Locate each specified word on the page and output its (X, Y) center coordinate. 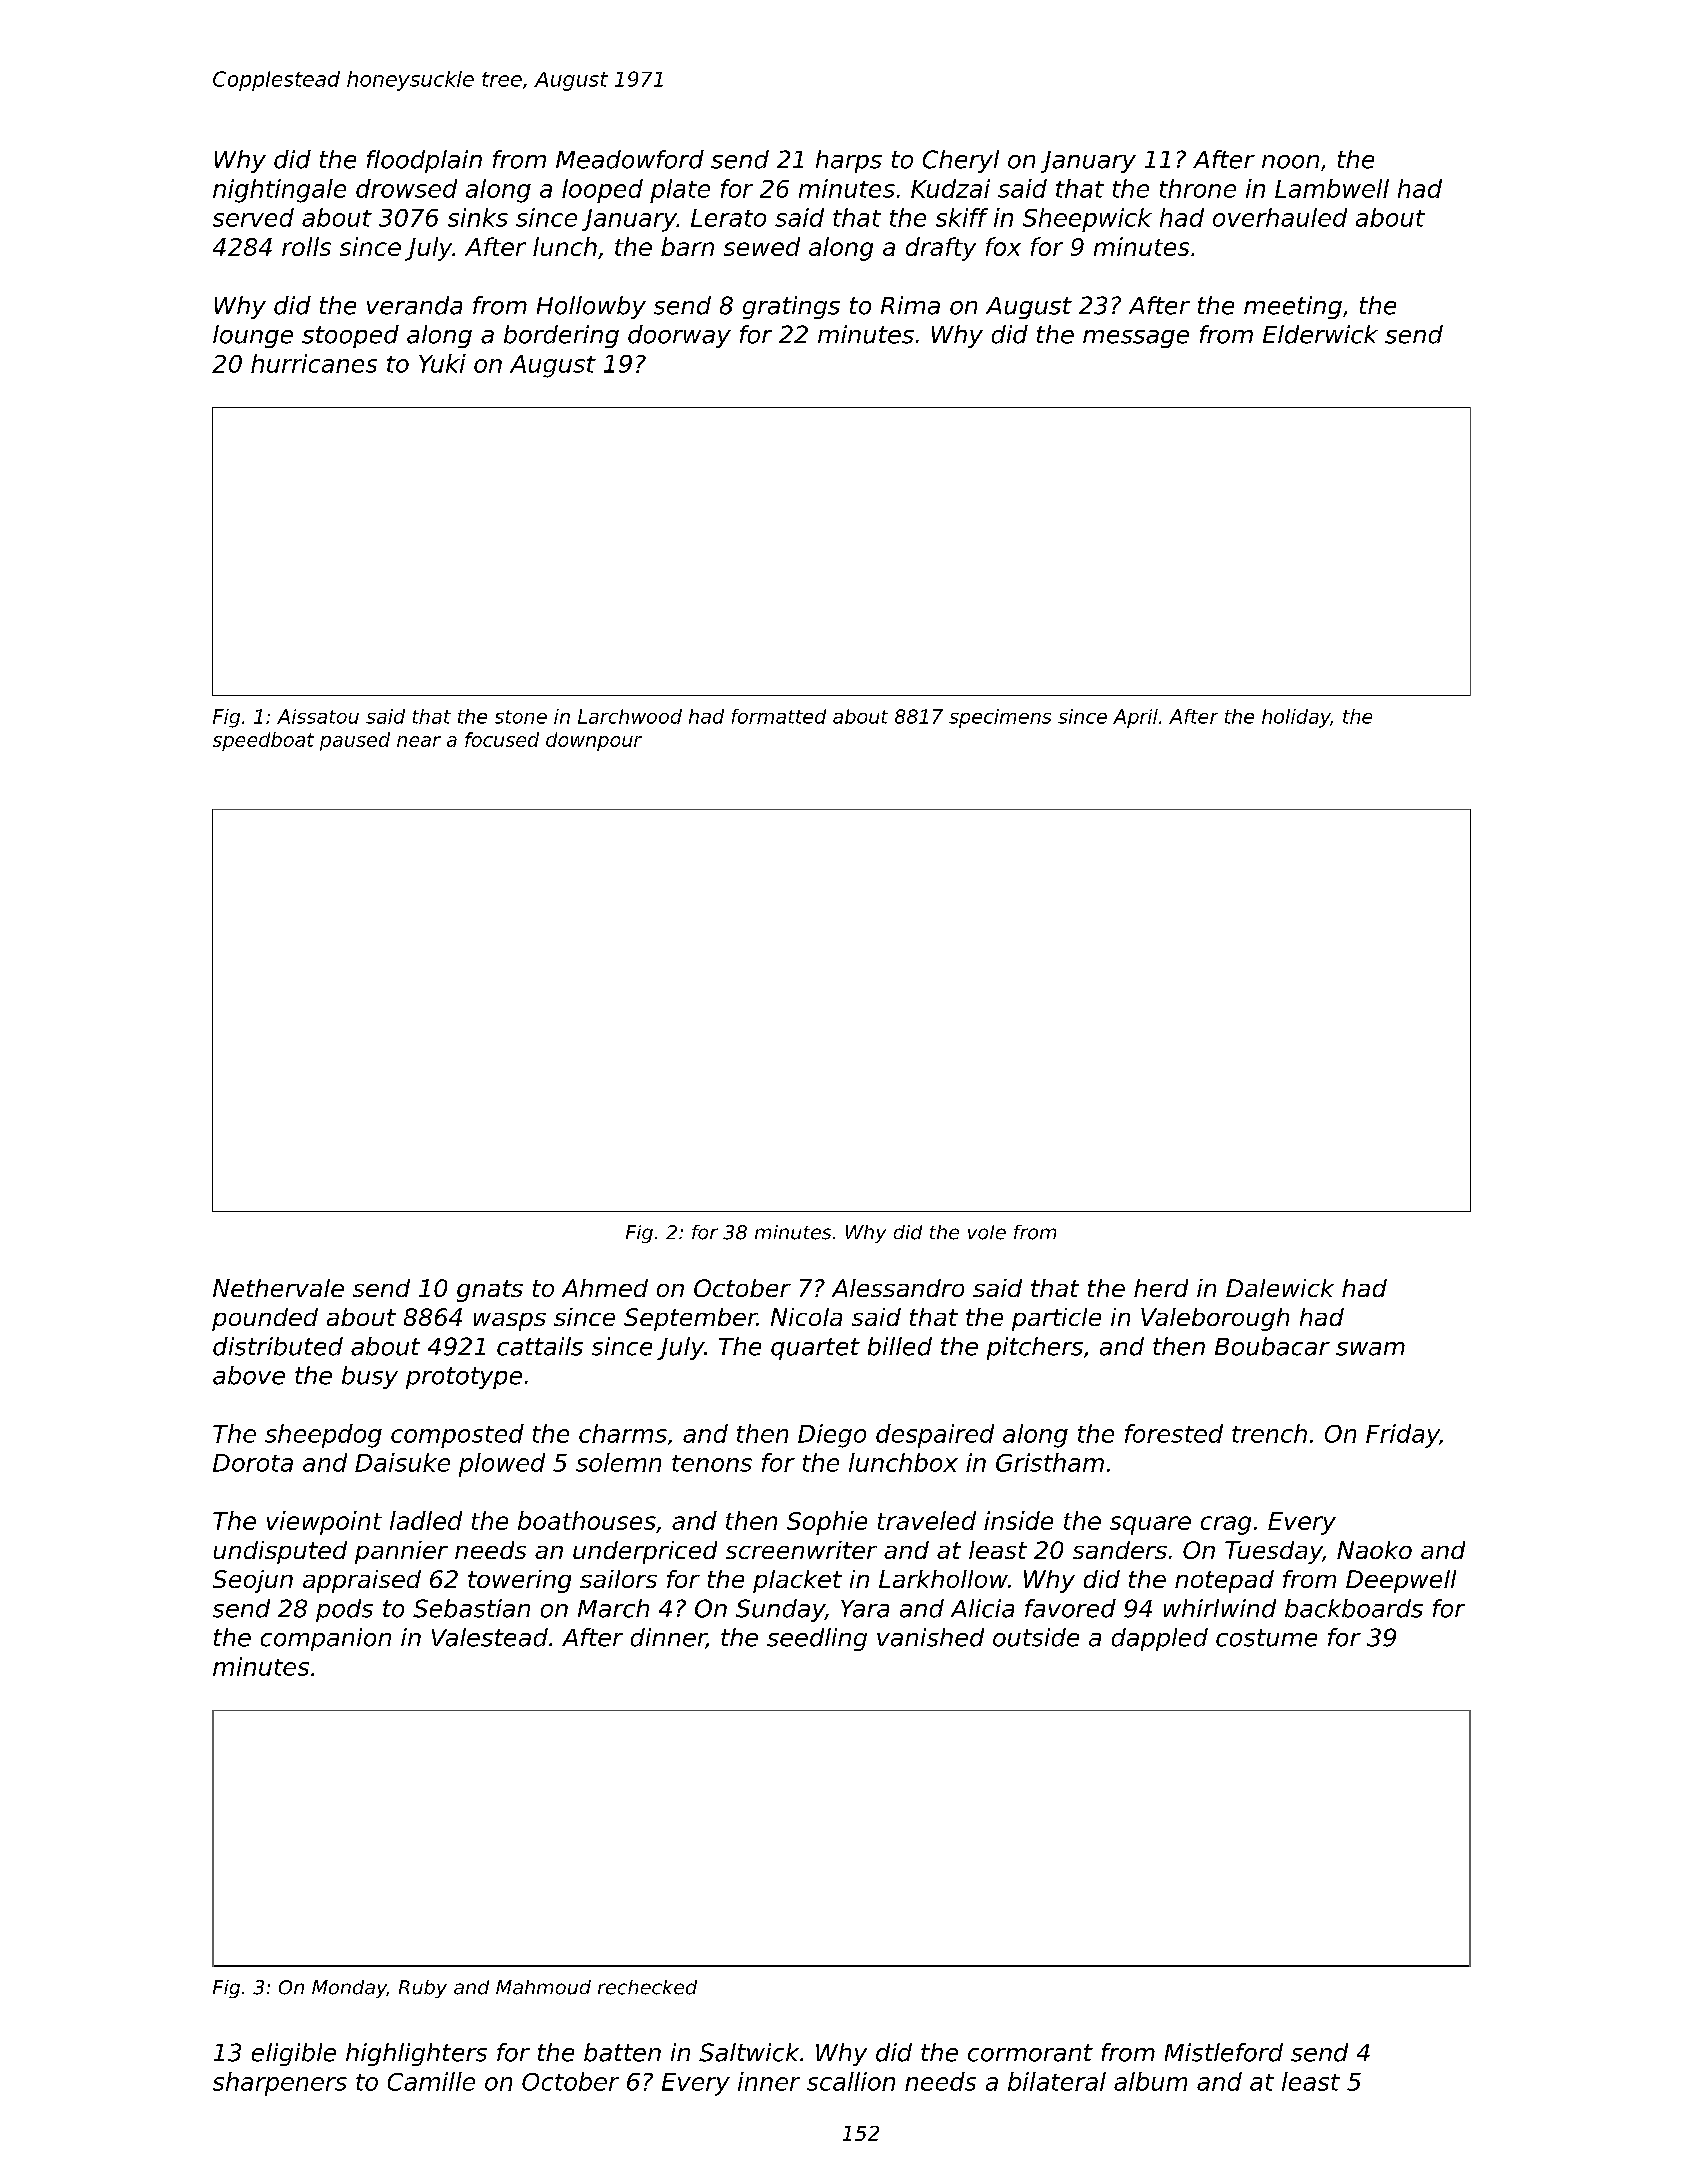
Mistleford (1224, 2052)
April (1135, 718)
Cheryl (961, 161)
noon (1290, 162)
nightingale (279, 191)
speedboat (263, 741)
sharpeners (280, 2084)
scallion (851, 2081)
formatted (779, 716)
